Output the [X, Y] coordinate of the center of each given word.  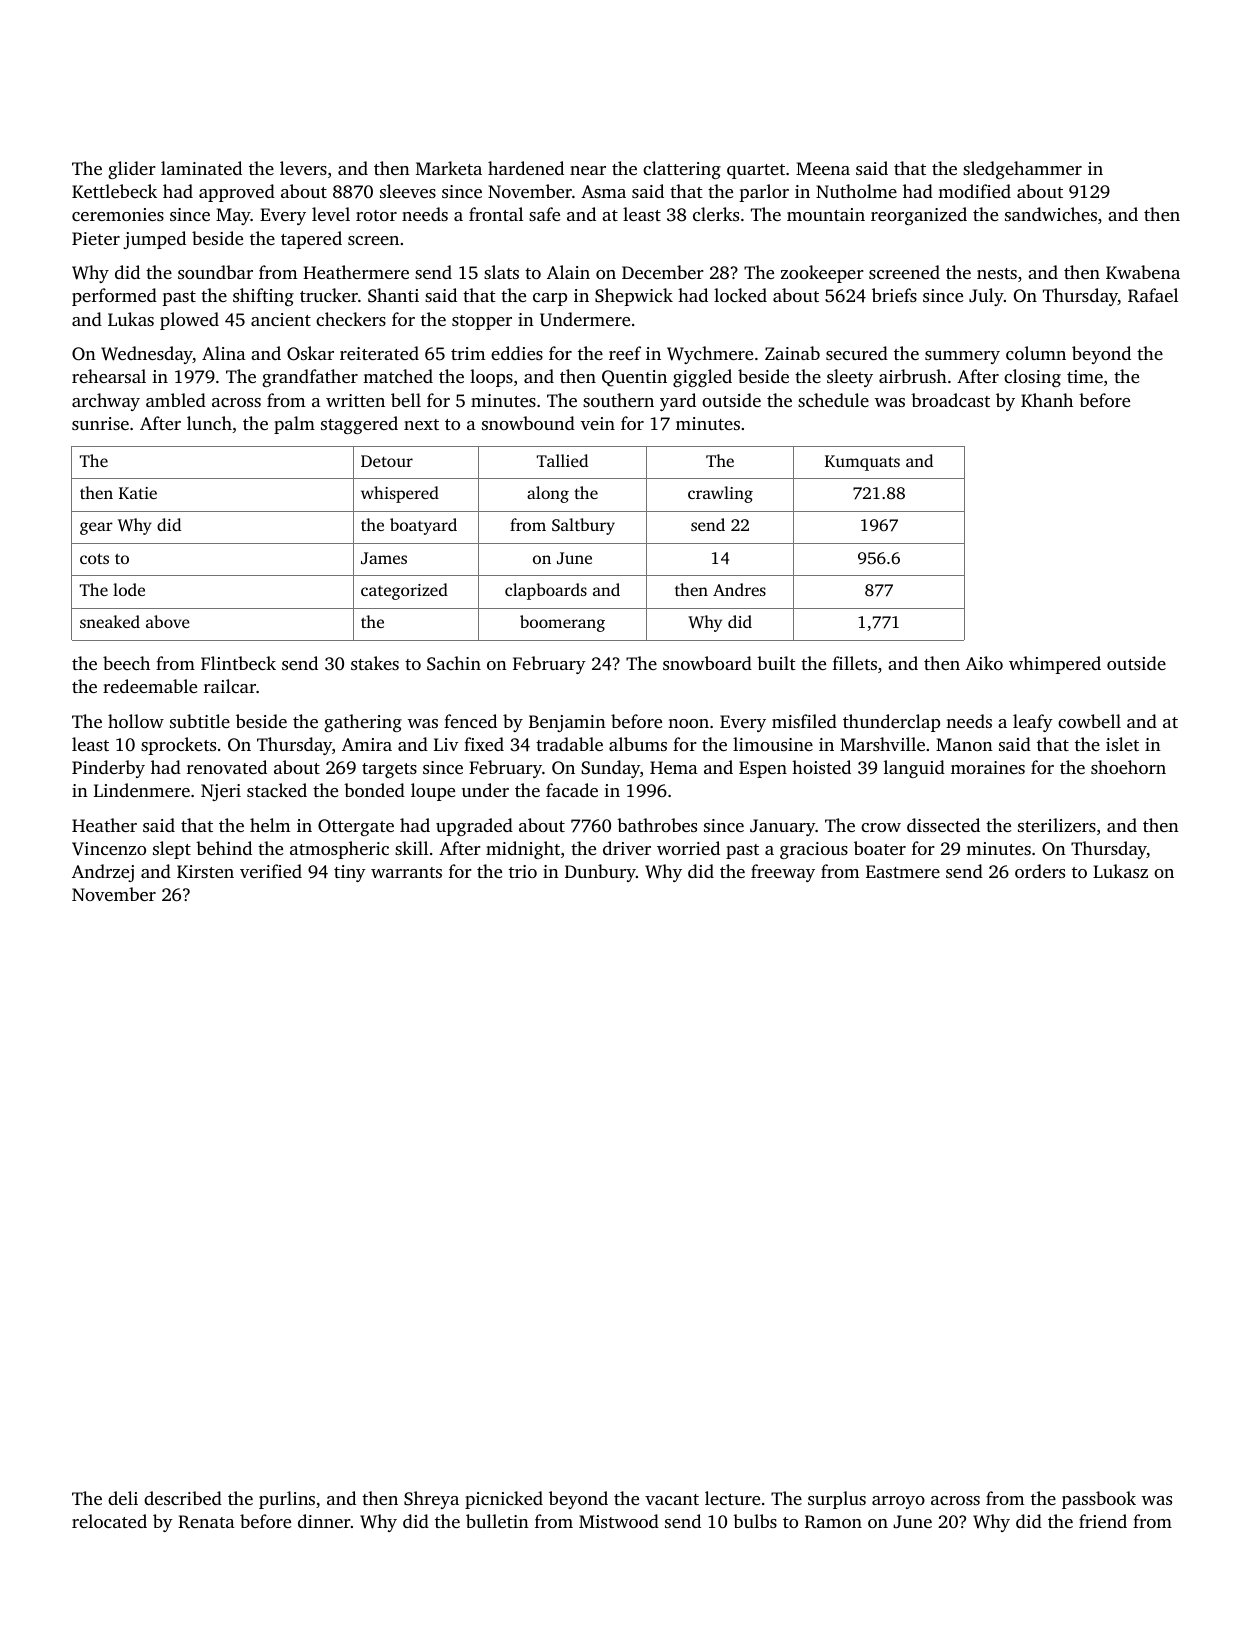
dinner [324, 1521]
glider [132, 170]
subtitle [200, 721]
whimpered [1055, 665]
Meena [823, 168]
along [548, 494]
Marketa [449, 168]
